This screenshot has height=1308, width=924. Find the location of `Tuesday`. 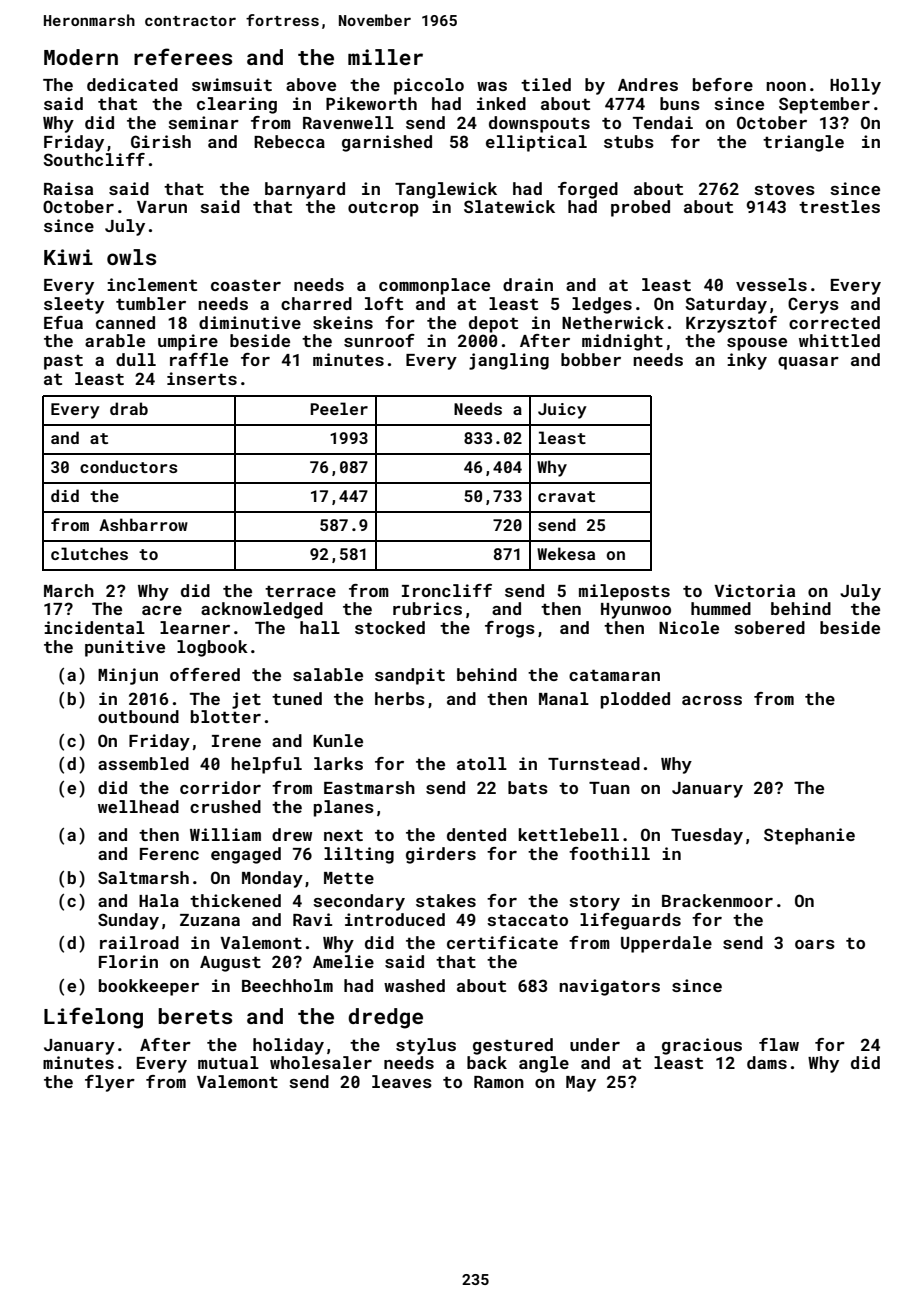

Tuesday is located at coordinates (707, 836).
